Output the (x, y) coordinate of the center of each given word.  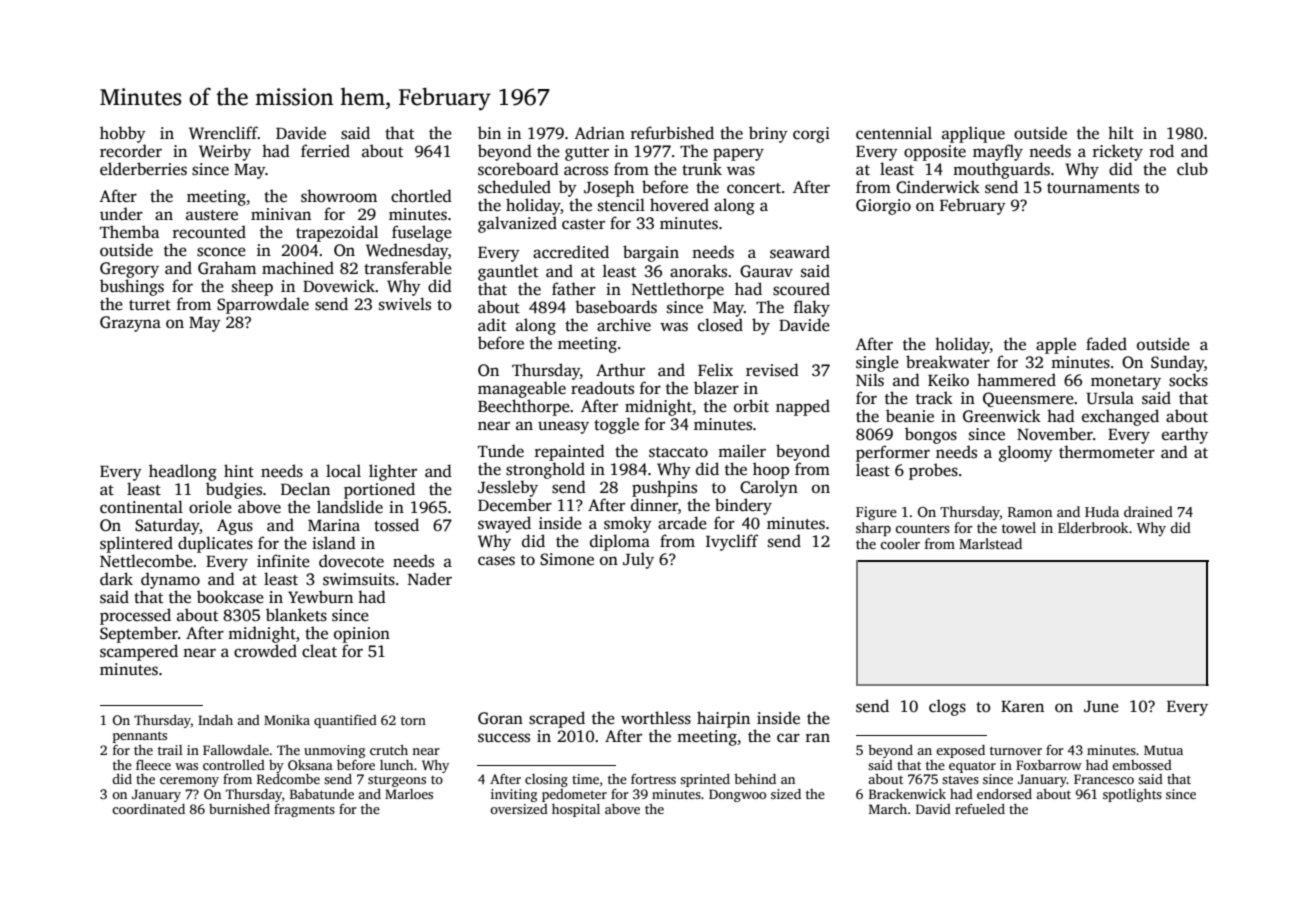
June (1101, 707)
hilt (1121, 132)
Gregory (129, 270)
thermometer (1107, 452)
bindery (743, 506)
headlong (183, 472)
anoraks (698, 271)
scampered (139, 652)
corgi (811, 135)
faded (1106, 344)
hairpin (723, 719)
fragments (304, 810)
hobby (123, 134)
